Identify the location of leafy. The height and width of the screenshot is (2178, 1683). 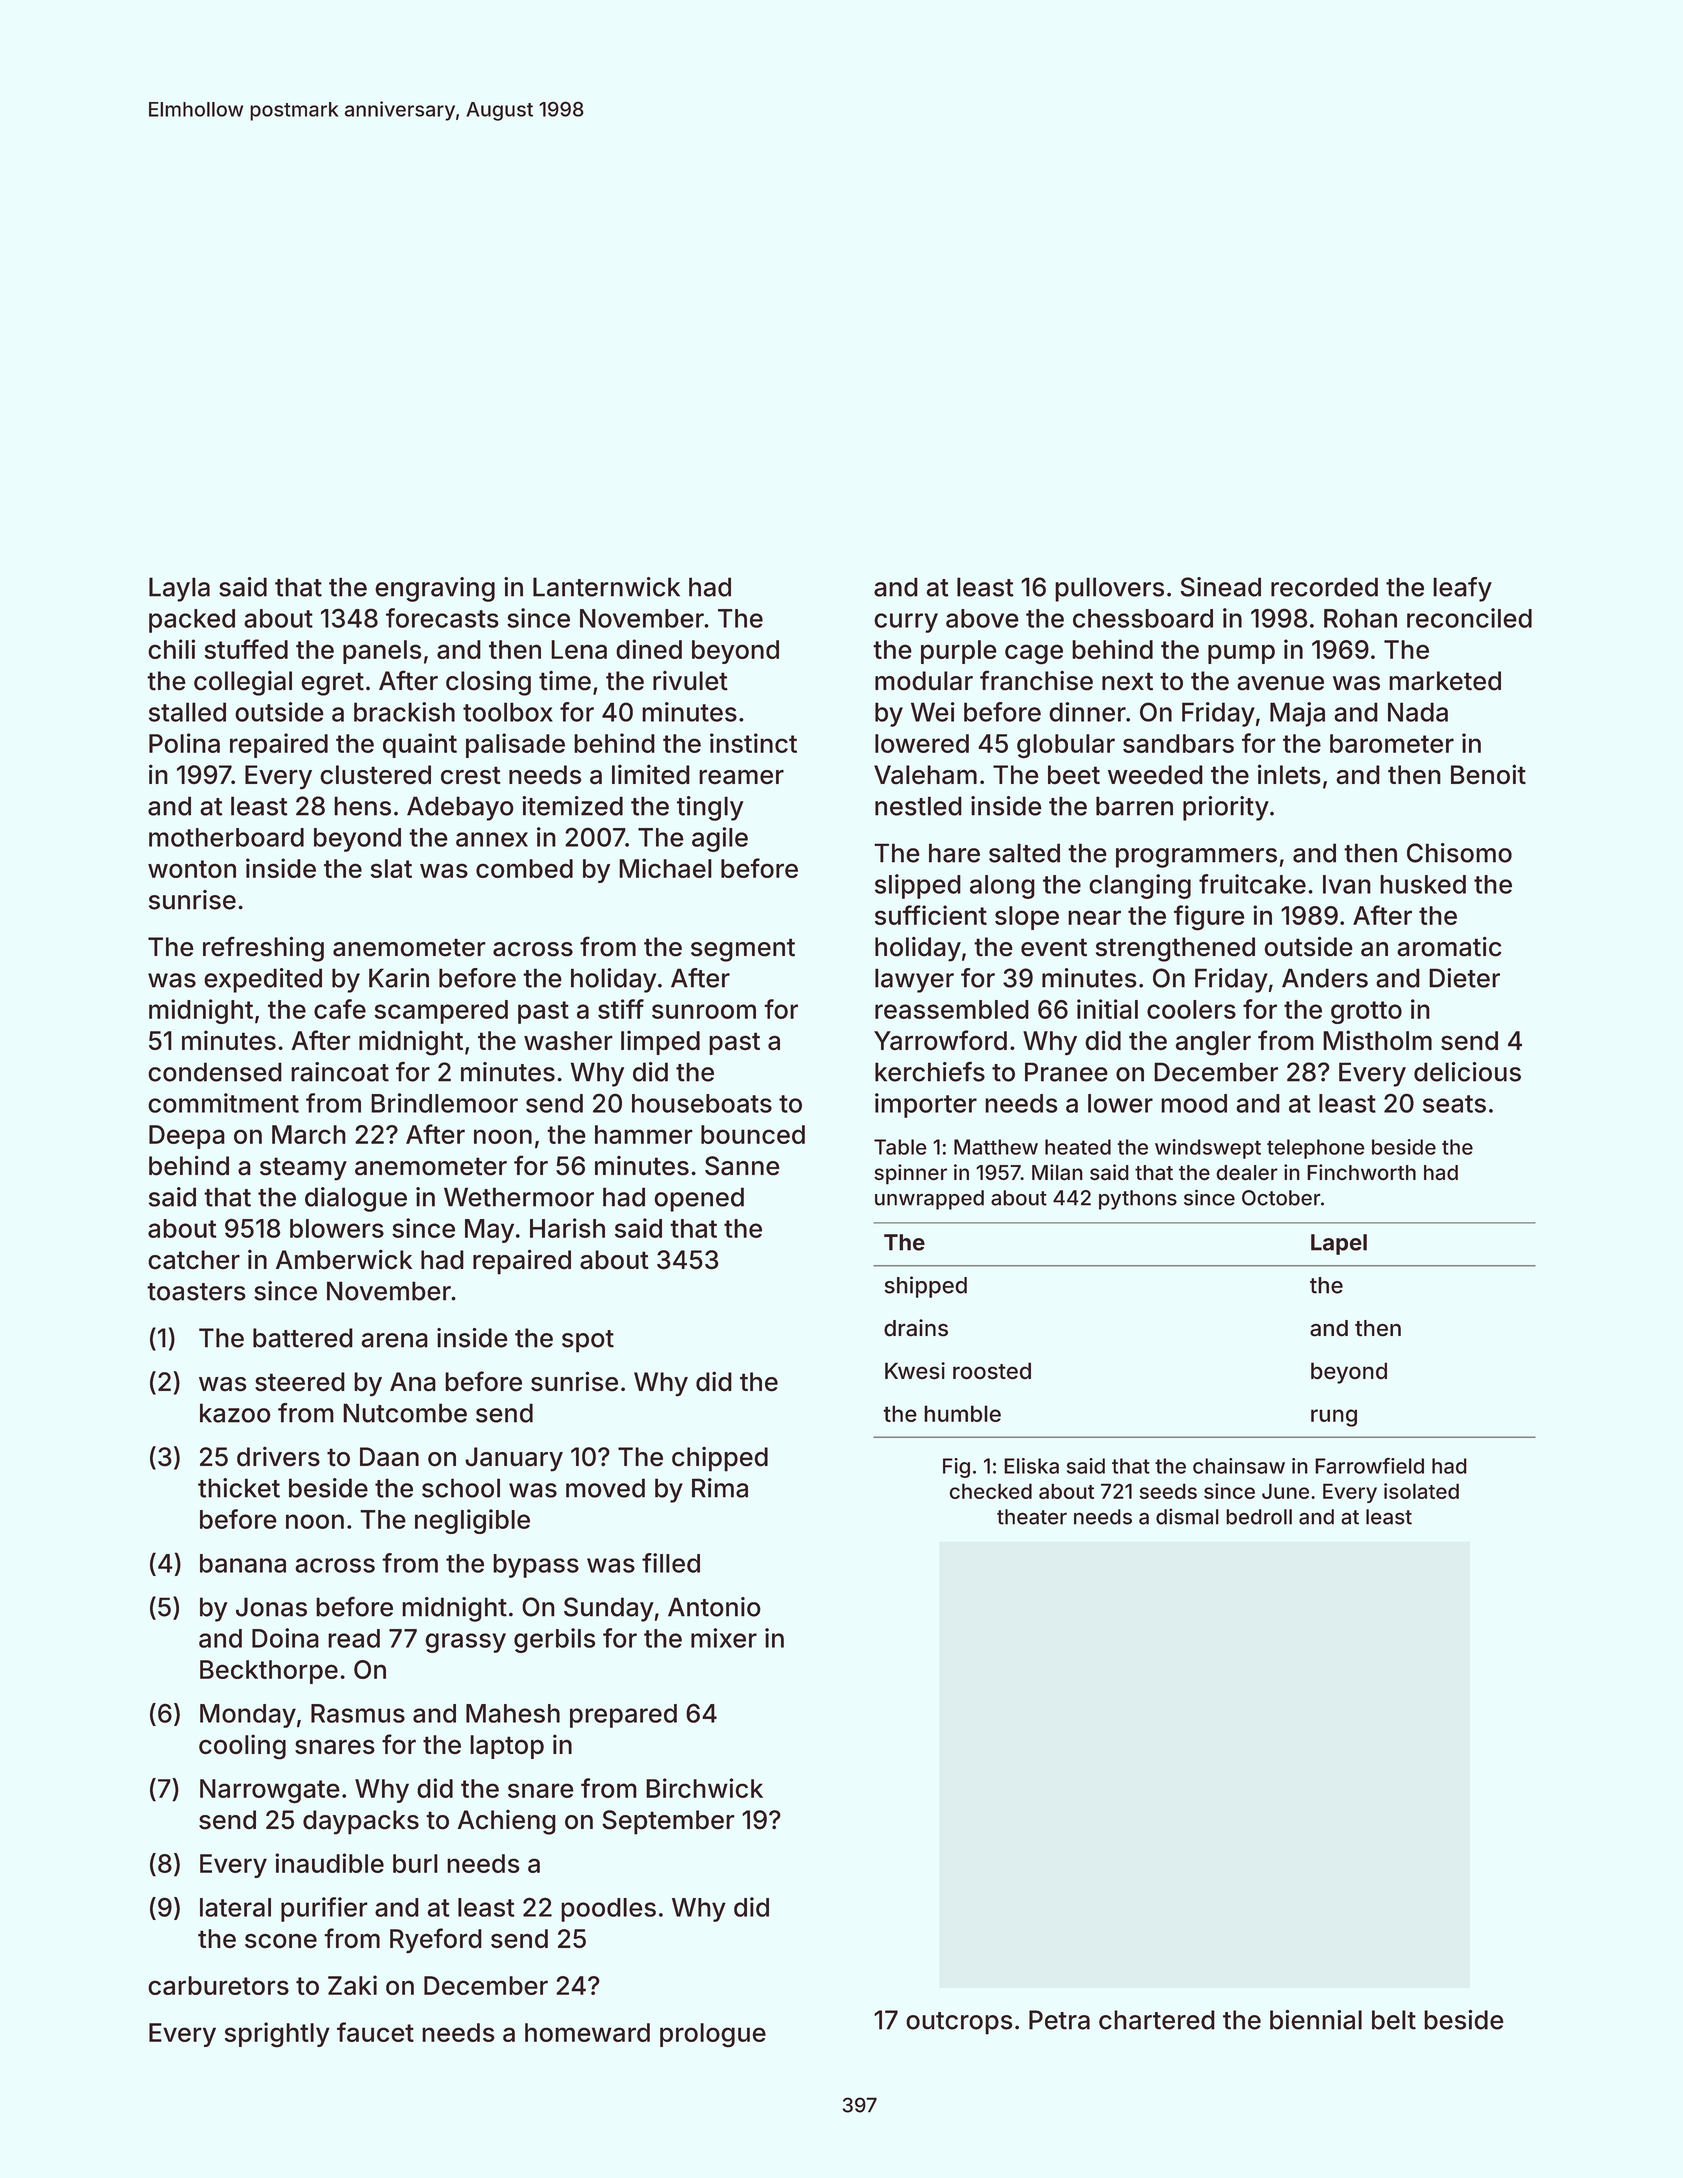
(1462, 589).
